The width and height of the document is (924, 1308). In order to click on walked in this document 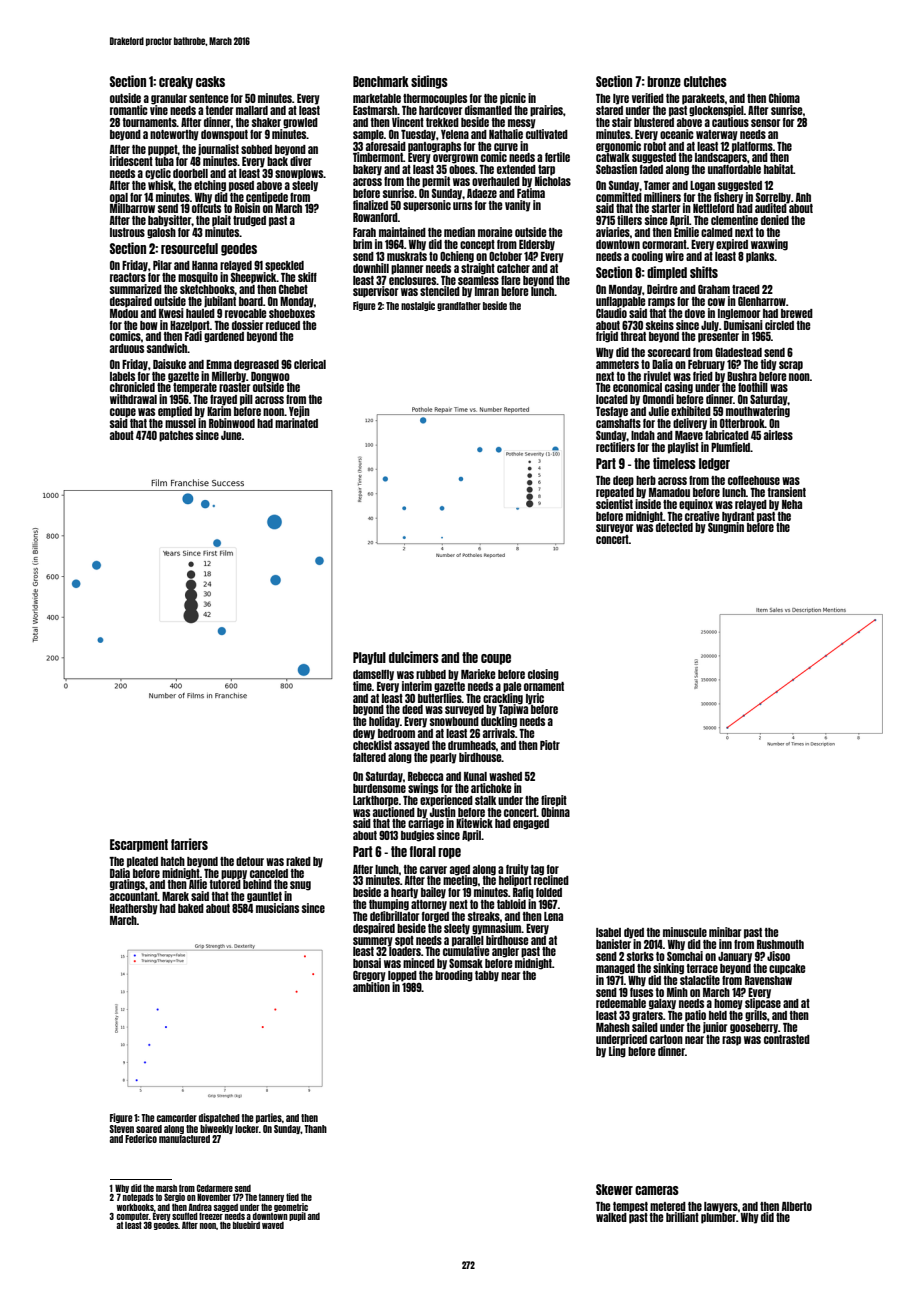, I will do `click(611, 1217)`.
